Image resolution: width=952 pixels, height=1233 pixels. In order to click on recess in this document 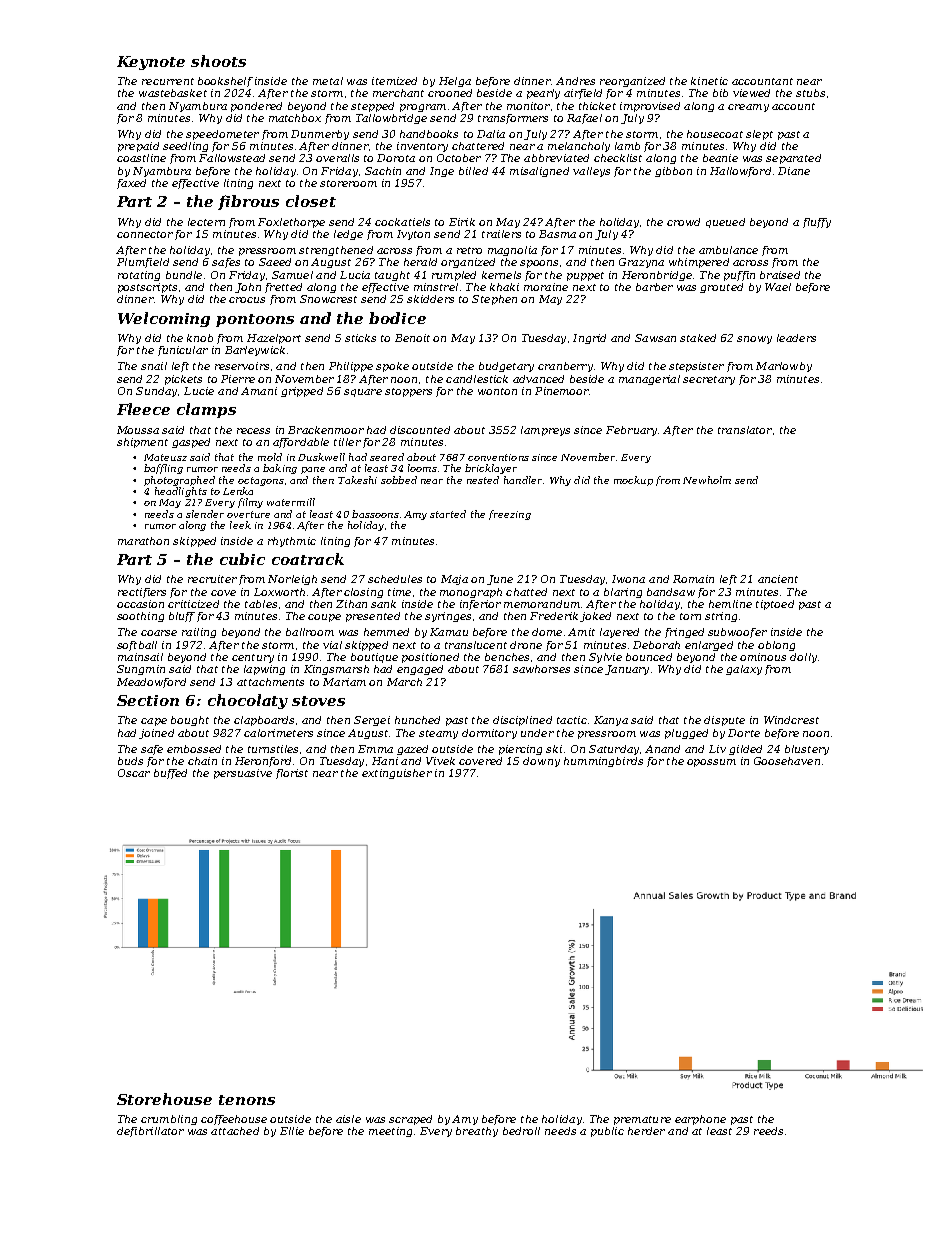, I will do `click(253, 431)`.
